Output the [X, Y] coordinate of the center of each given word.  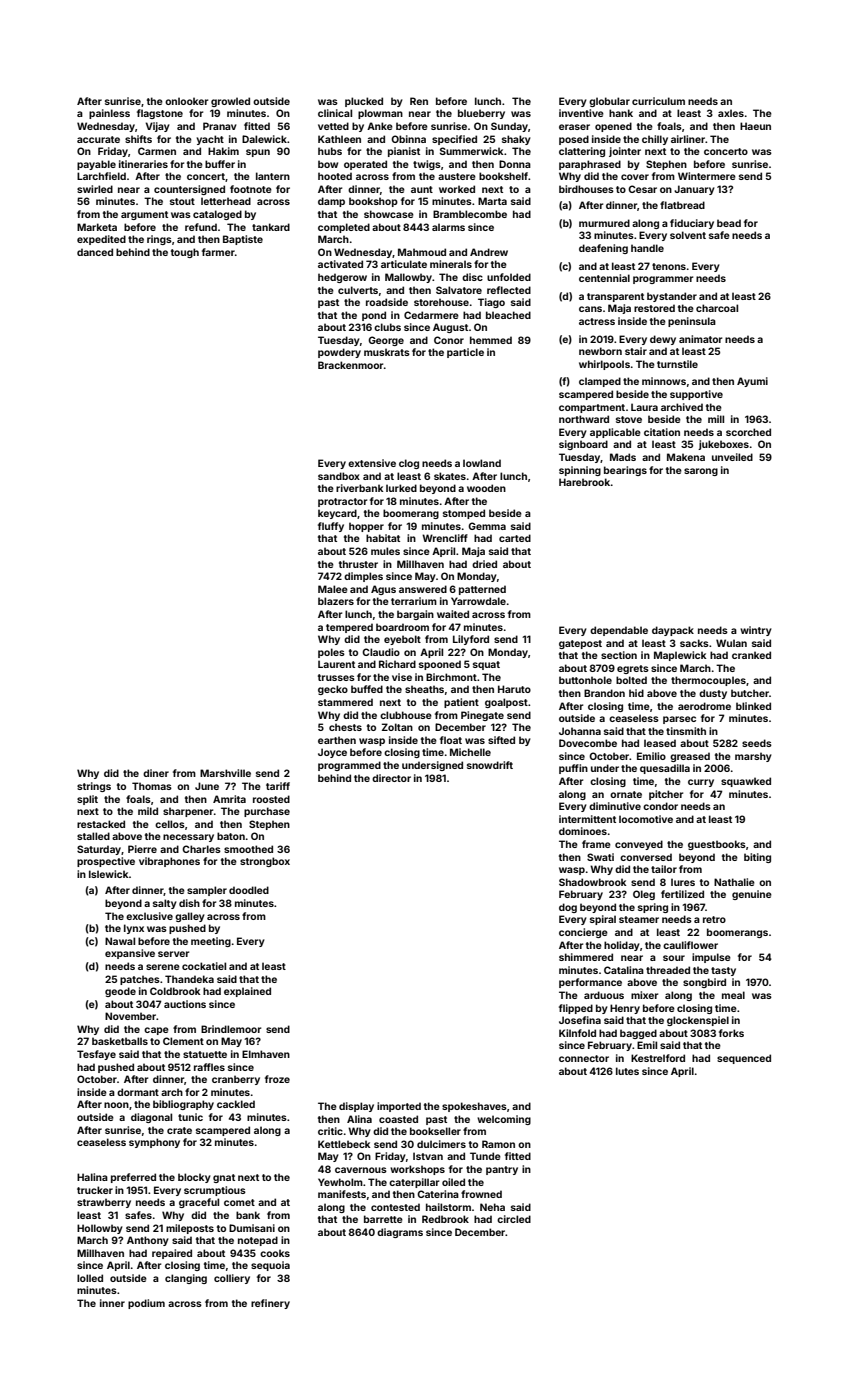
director [391, 778]
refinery [270, 1304]
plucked [364, 102]
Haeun [755, 126]
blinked [753, 706]
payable [96, 165]
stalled [93, 836]
